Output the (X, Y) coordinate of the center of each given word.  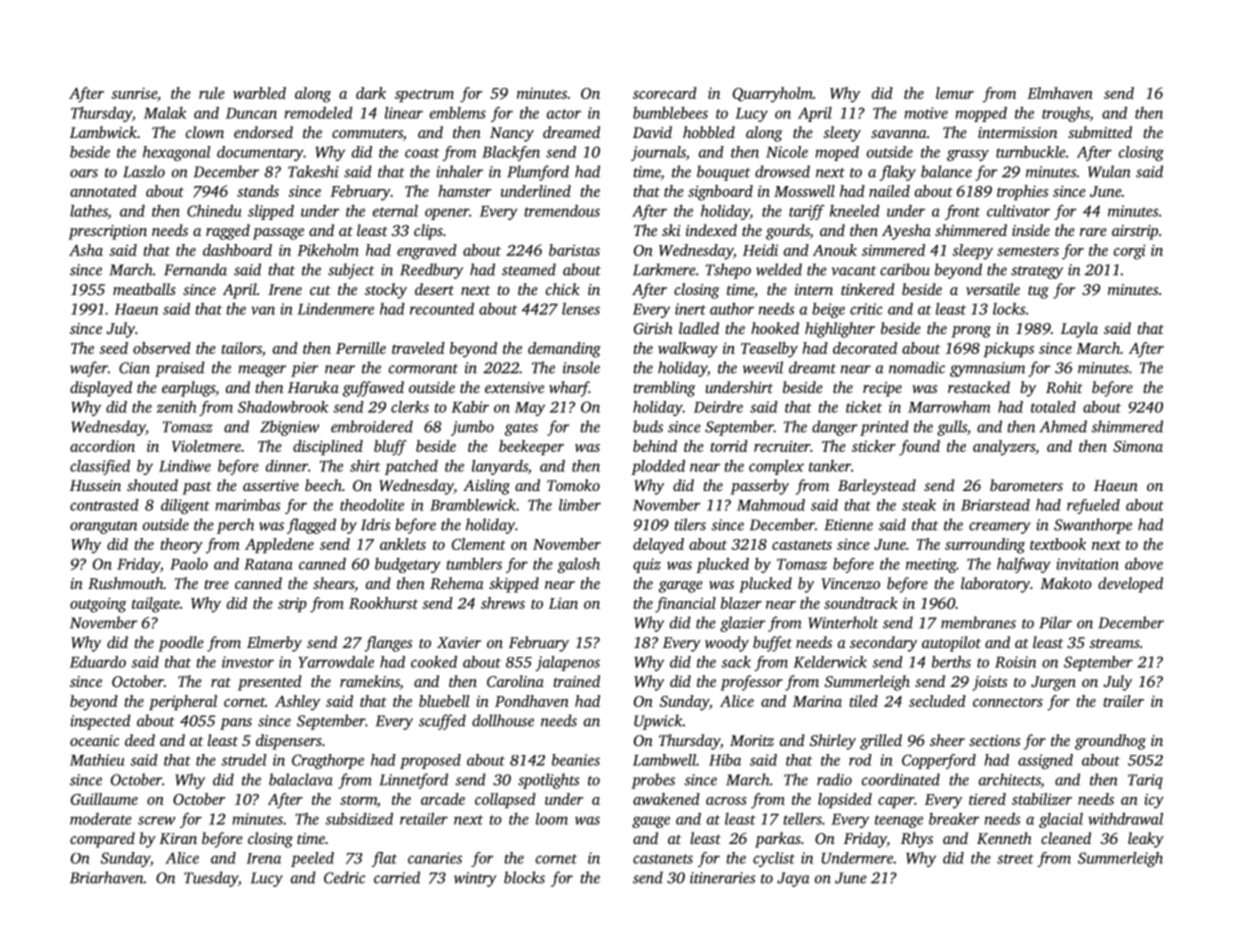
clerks (410, 407)
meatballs (144, 289)
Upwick (658, 722)
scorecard (665, 93)
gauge (651, 822)
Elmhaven (1060, 93)
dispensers (289, 742)
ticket (864, 407)
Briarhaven (107, 877)
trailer (1123, 701)
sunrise (134, 93)
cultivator (1018, 211)
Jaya (793, 879)
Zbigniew (289, 428)
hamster (464, 191)
